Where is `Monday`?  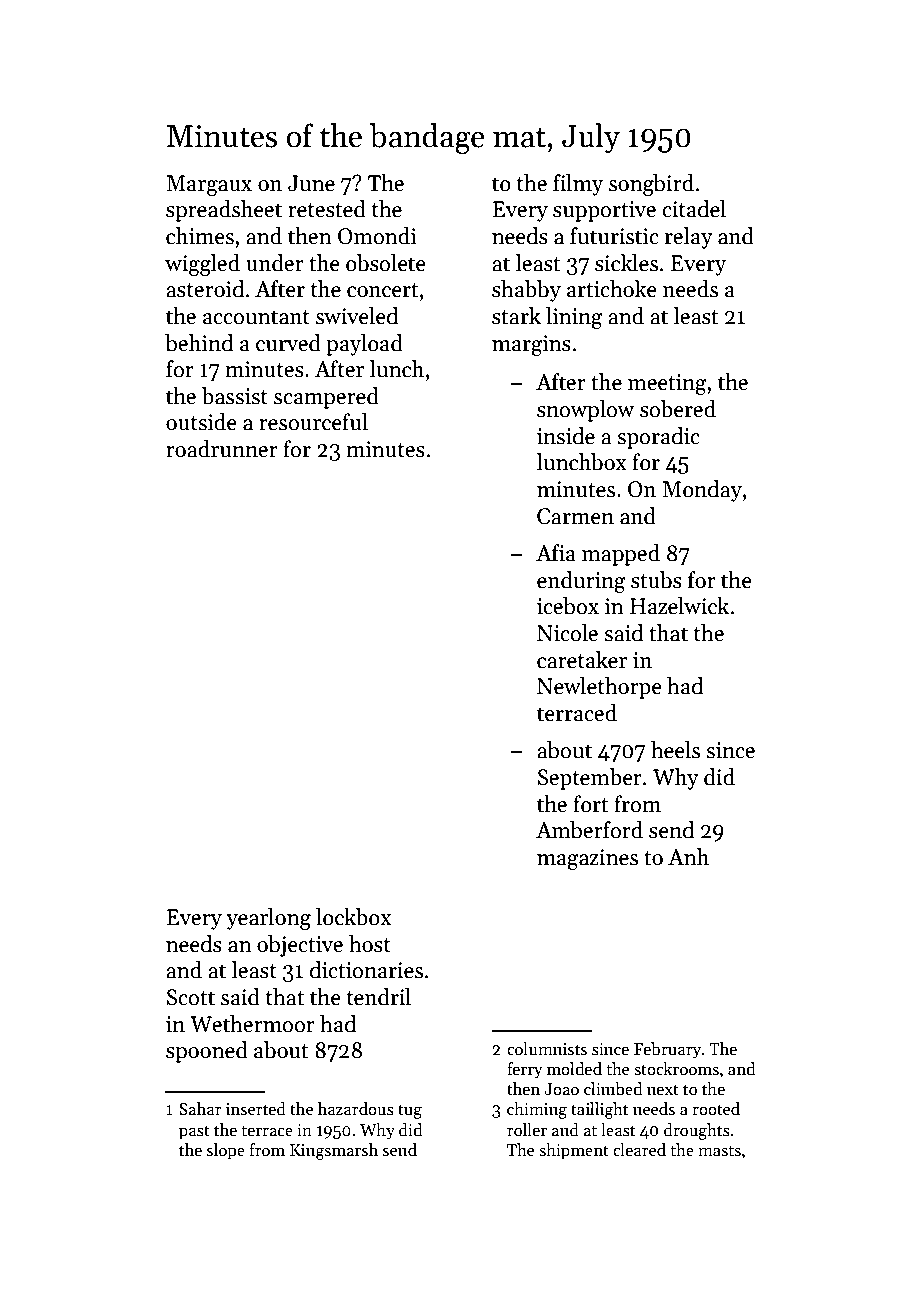
Monday is located at coordinates (702, 491).
